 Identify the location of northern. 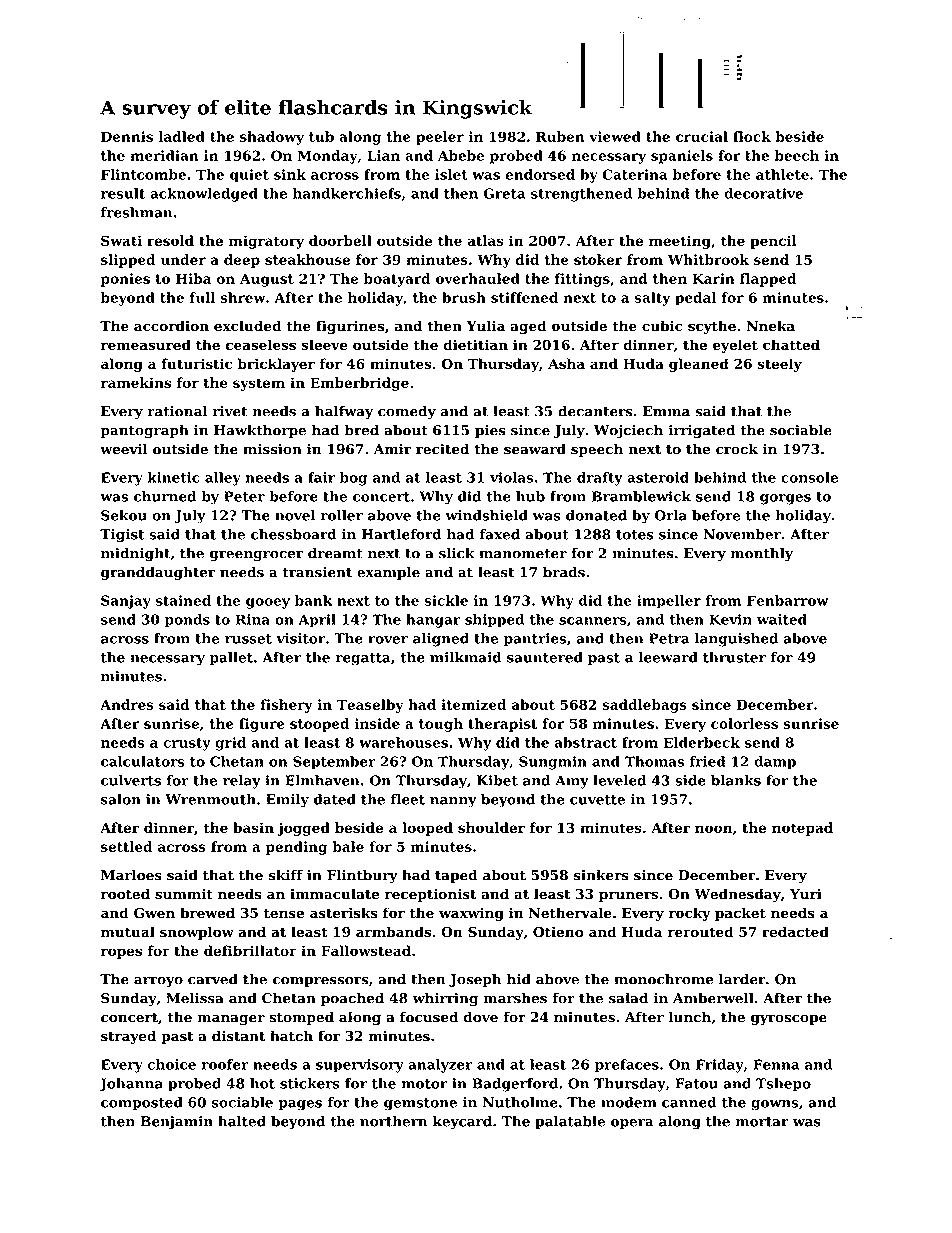
(394, 1121).
